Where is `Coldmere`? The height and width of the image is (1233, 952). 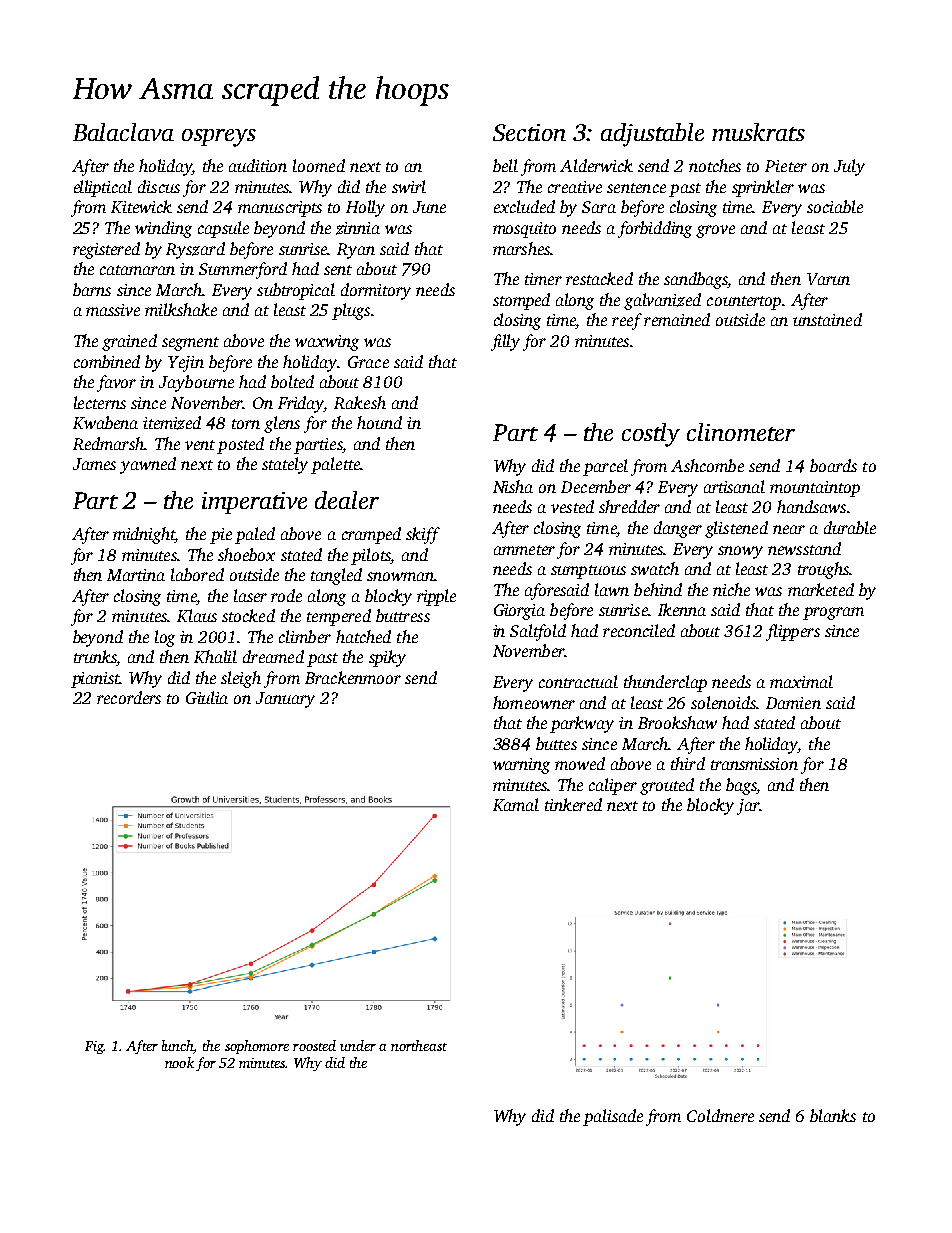
Coldmere is located at coordinates (720, 1115).
